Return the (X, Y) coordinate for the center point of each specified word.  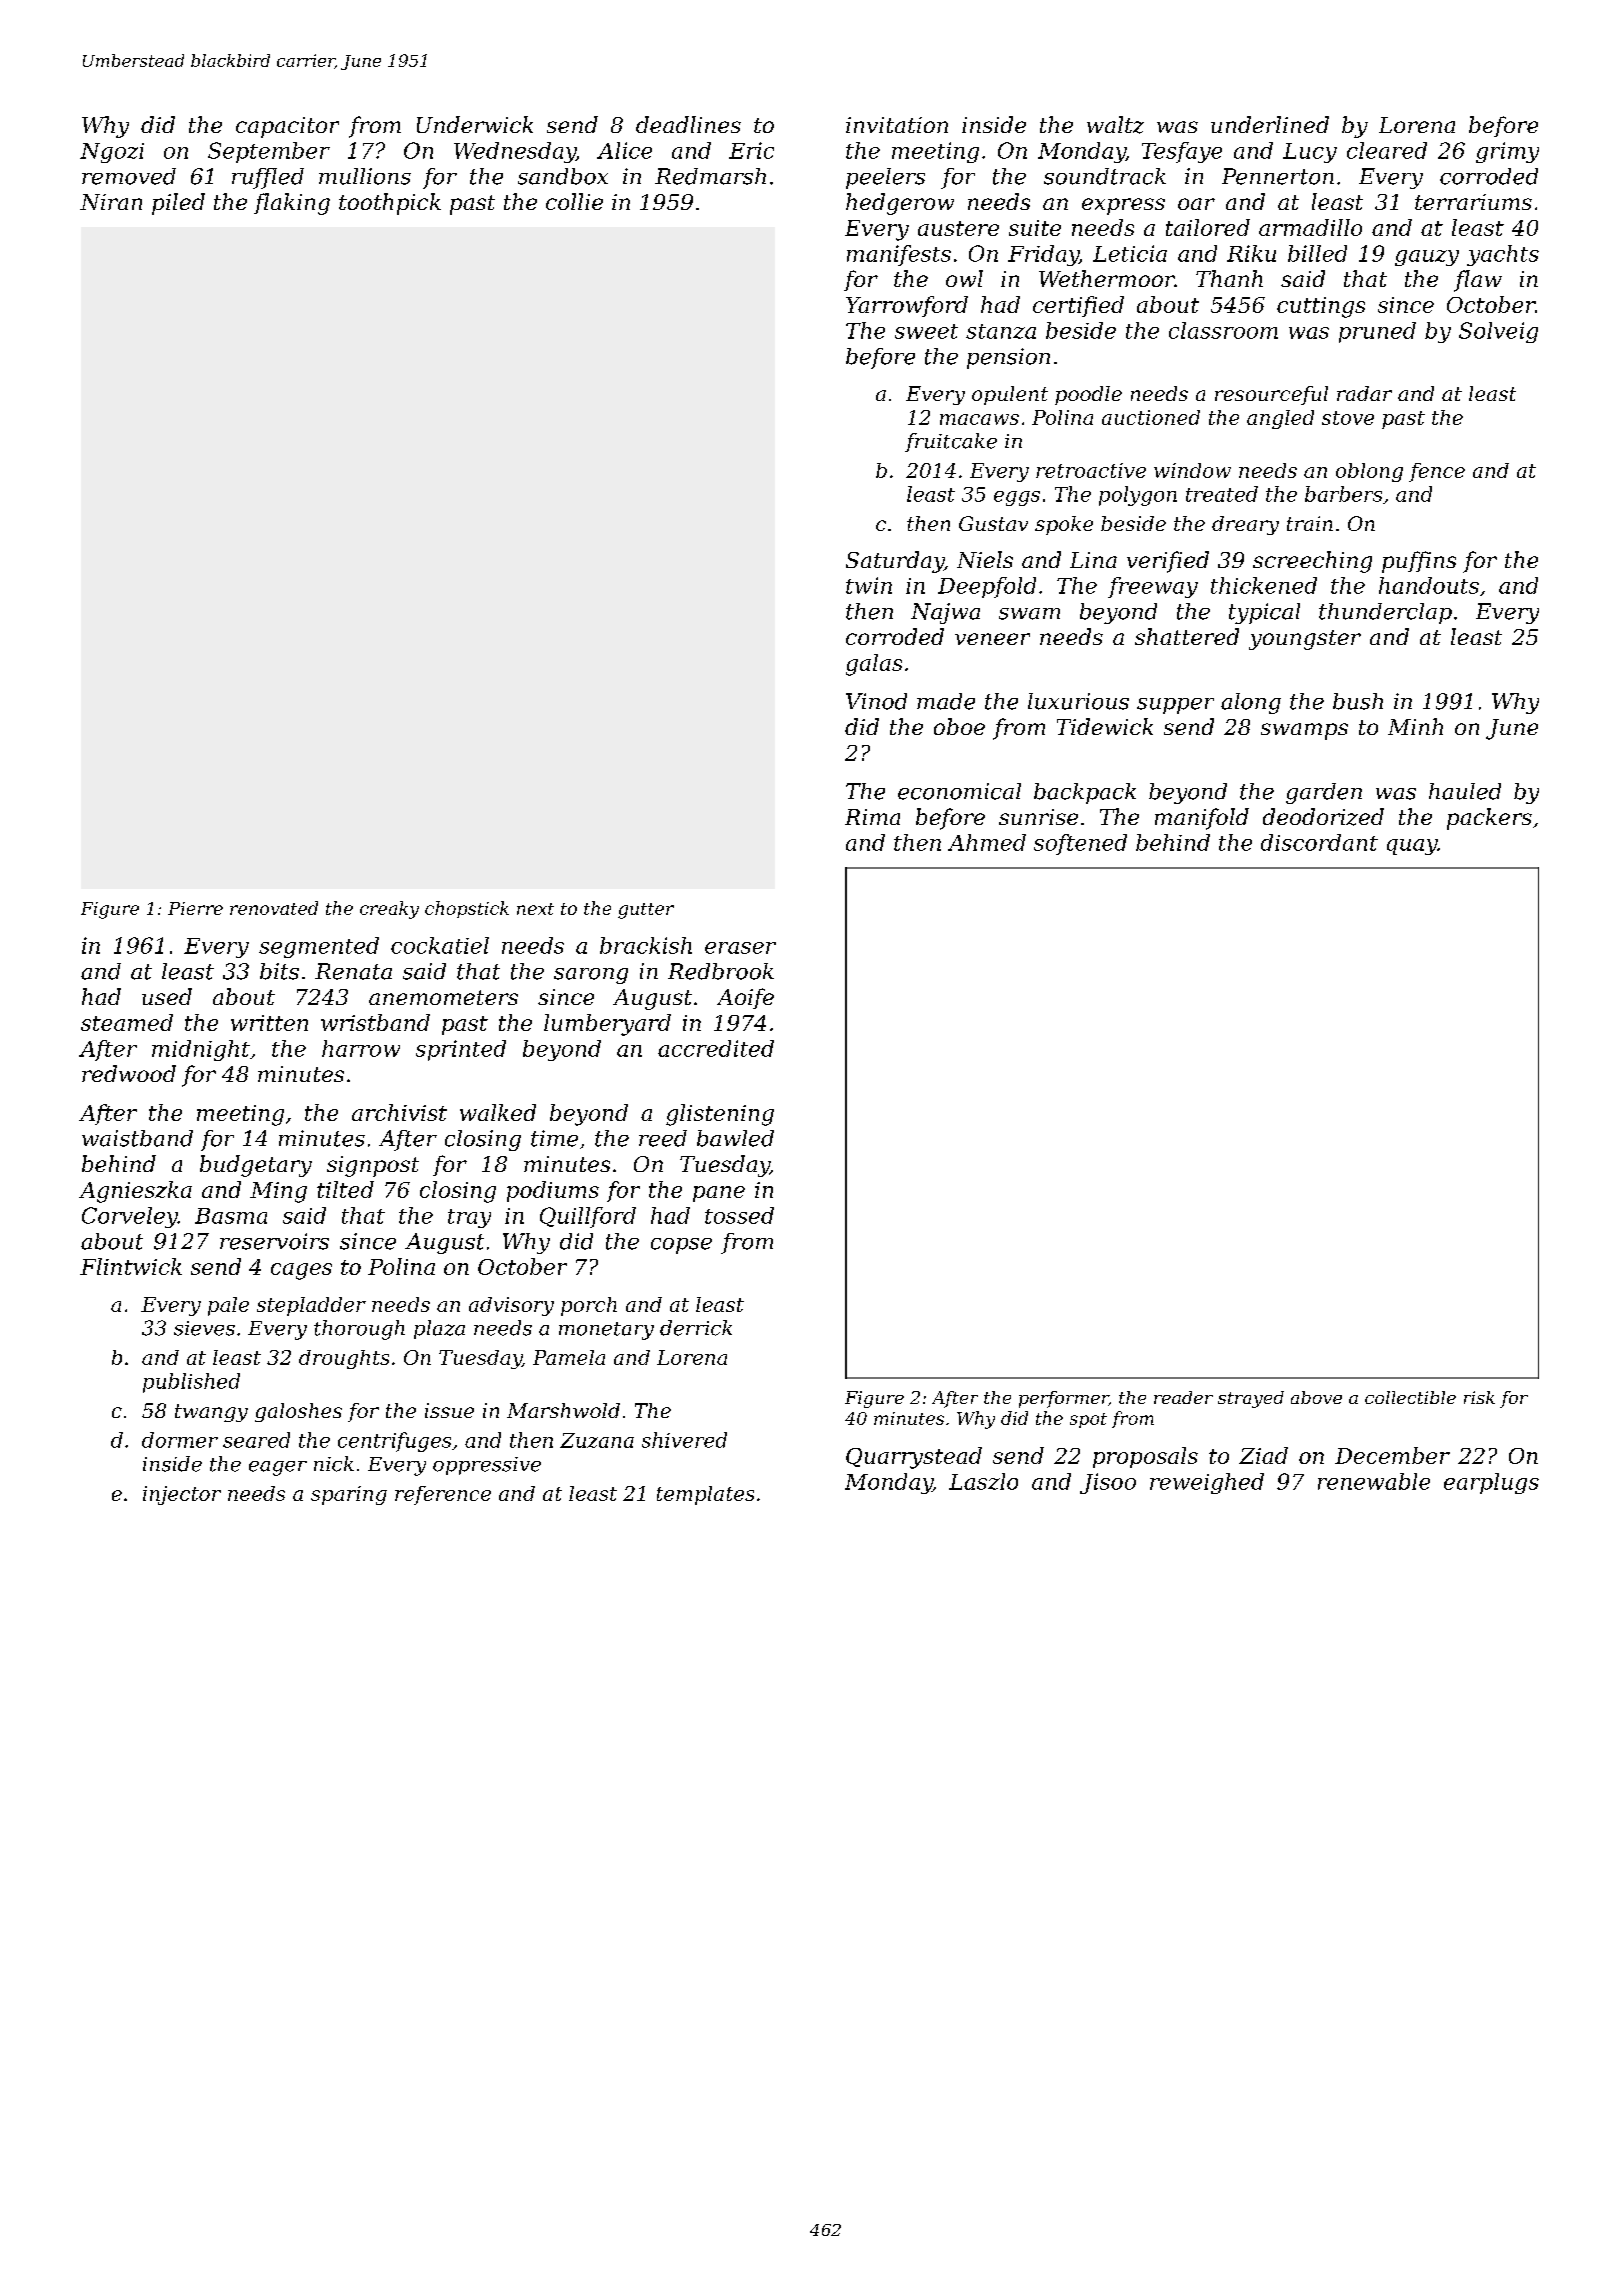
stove (1348, 418)
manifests (899, 255)
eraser (740, 948)
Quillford (588, 1217)
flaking (292, 204)
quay (1412, 847)
